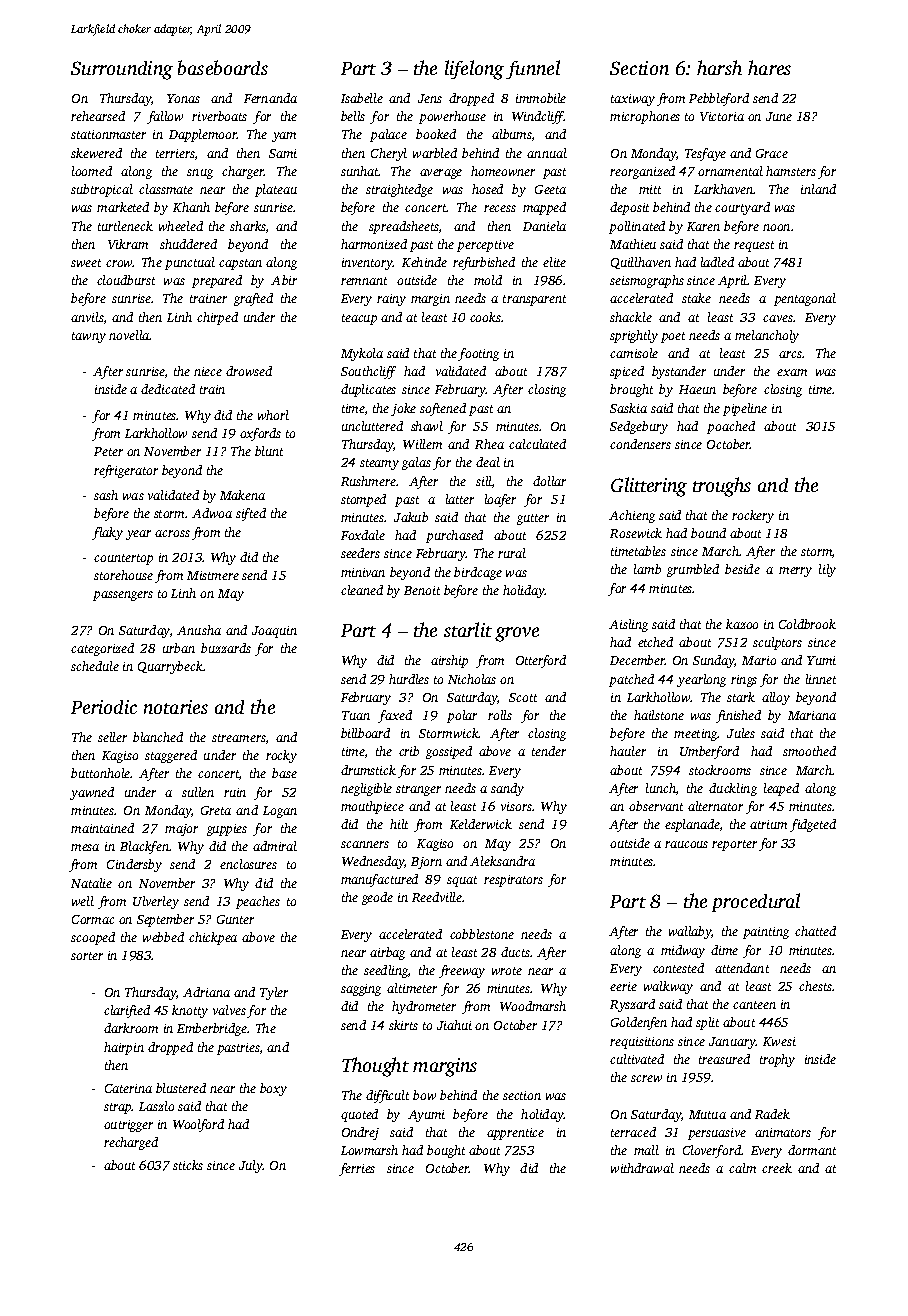 The image size is (908, 1316). I want to click on brought, so click(631, 390).
